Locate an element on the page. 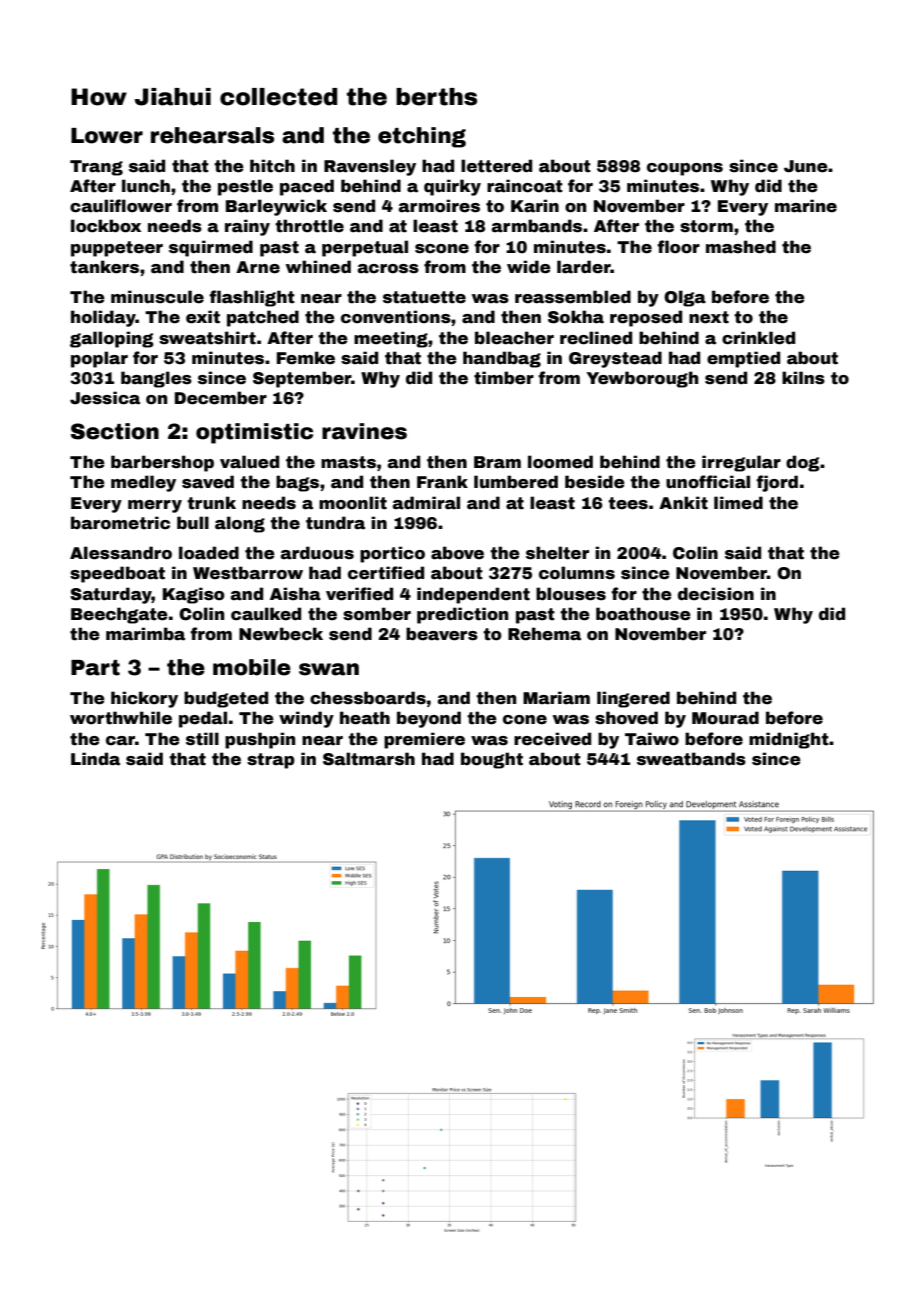 The width and height of the page is (924, 1308). Trang is located at coordinates (96, 168).
